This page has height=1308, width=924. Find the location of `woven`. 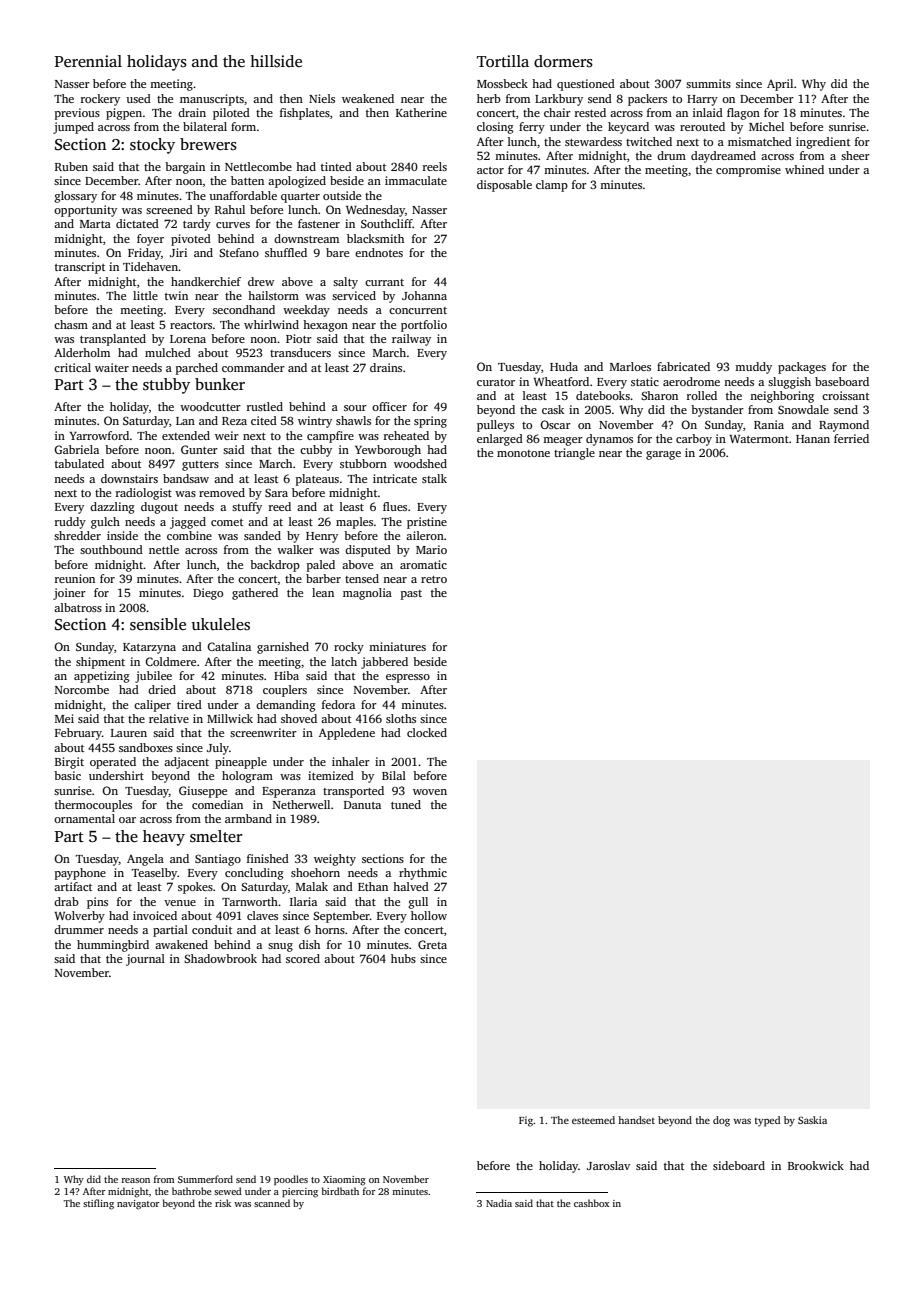

woven is located at coordinates (430, 792).
